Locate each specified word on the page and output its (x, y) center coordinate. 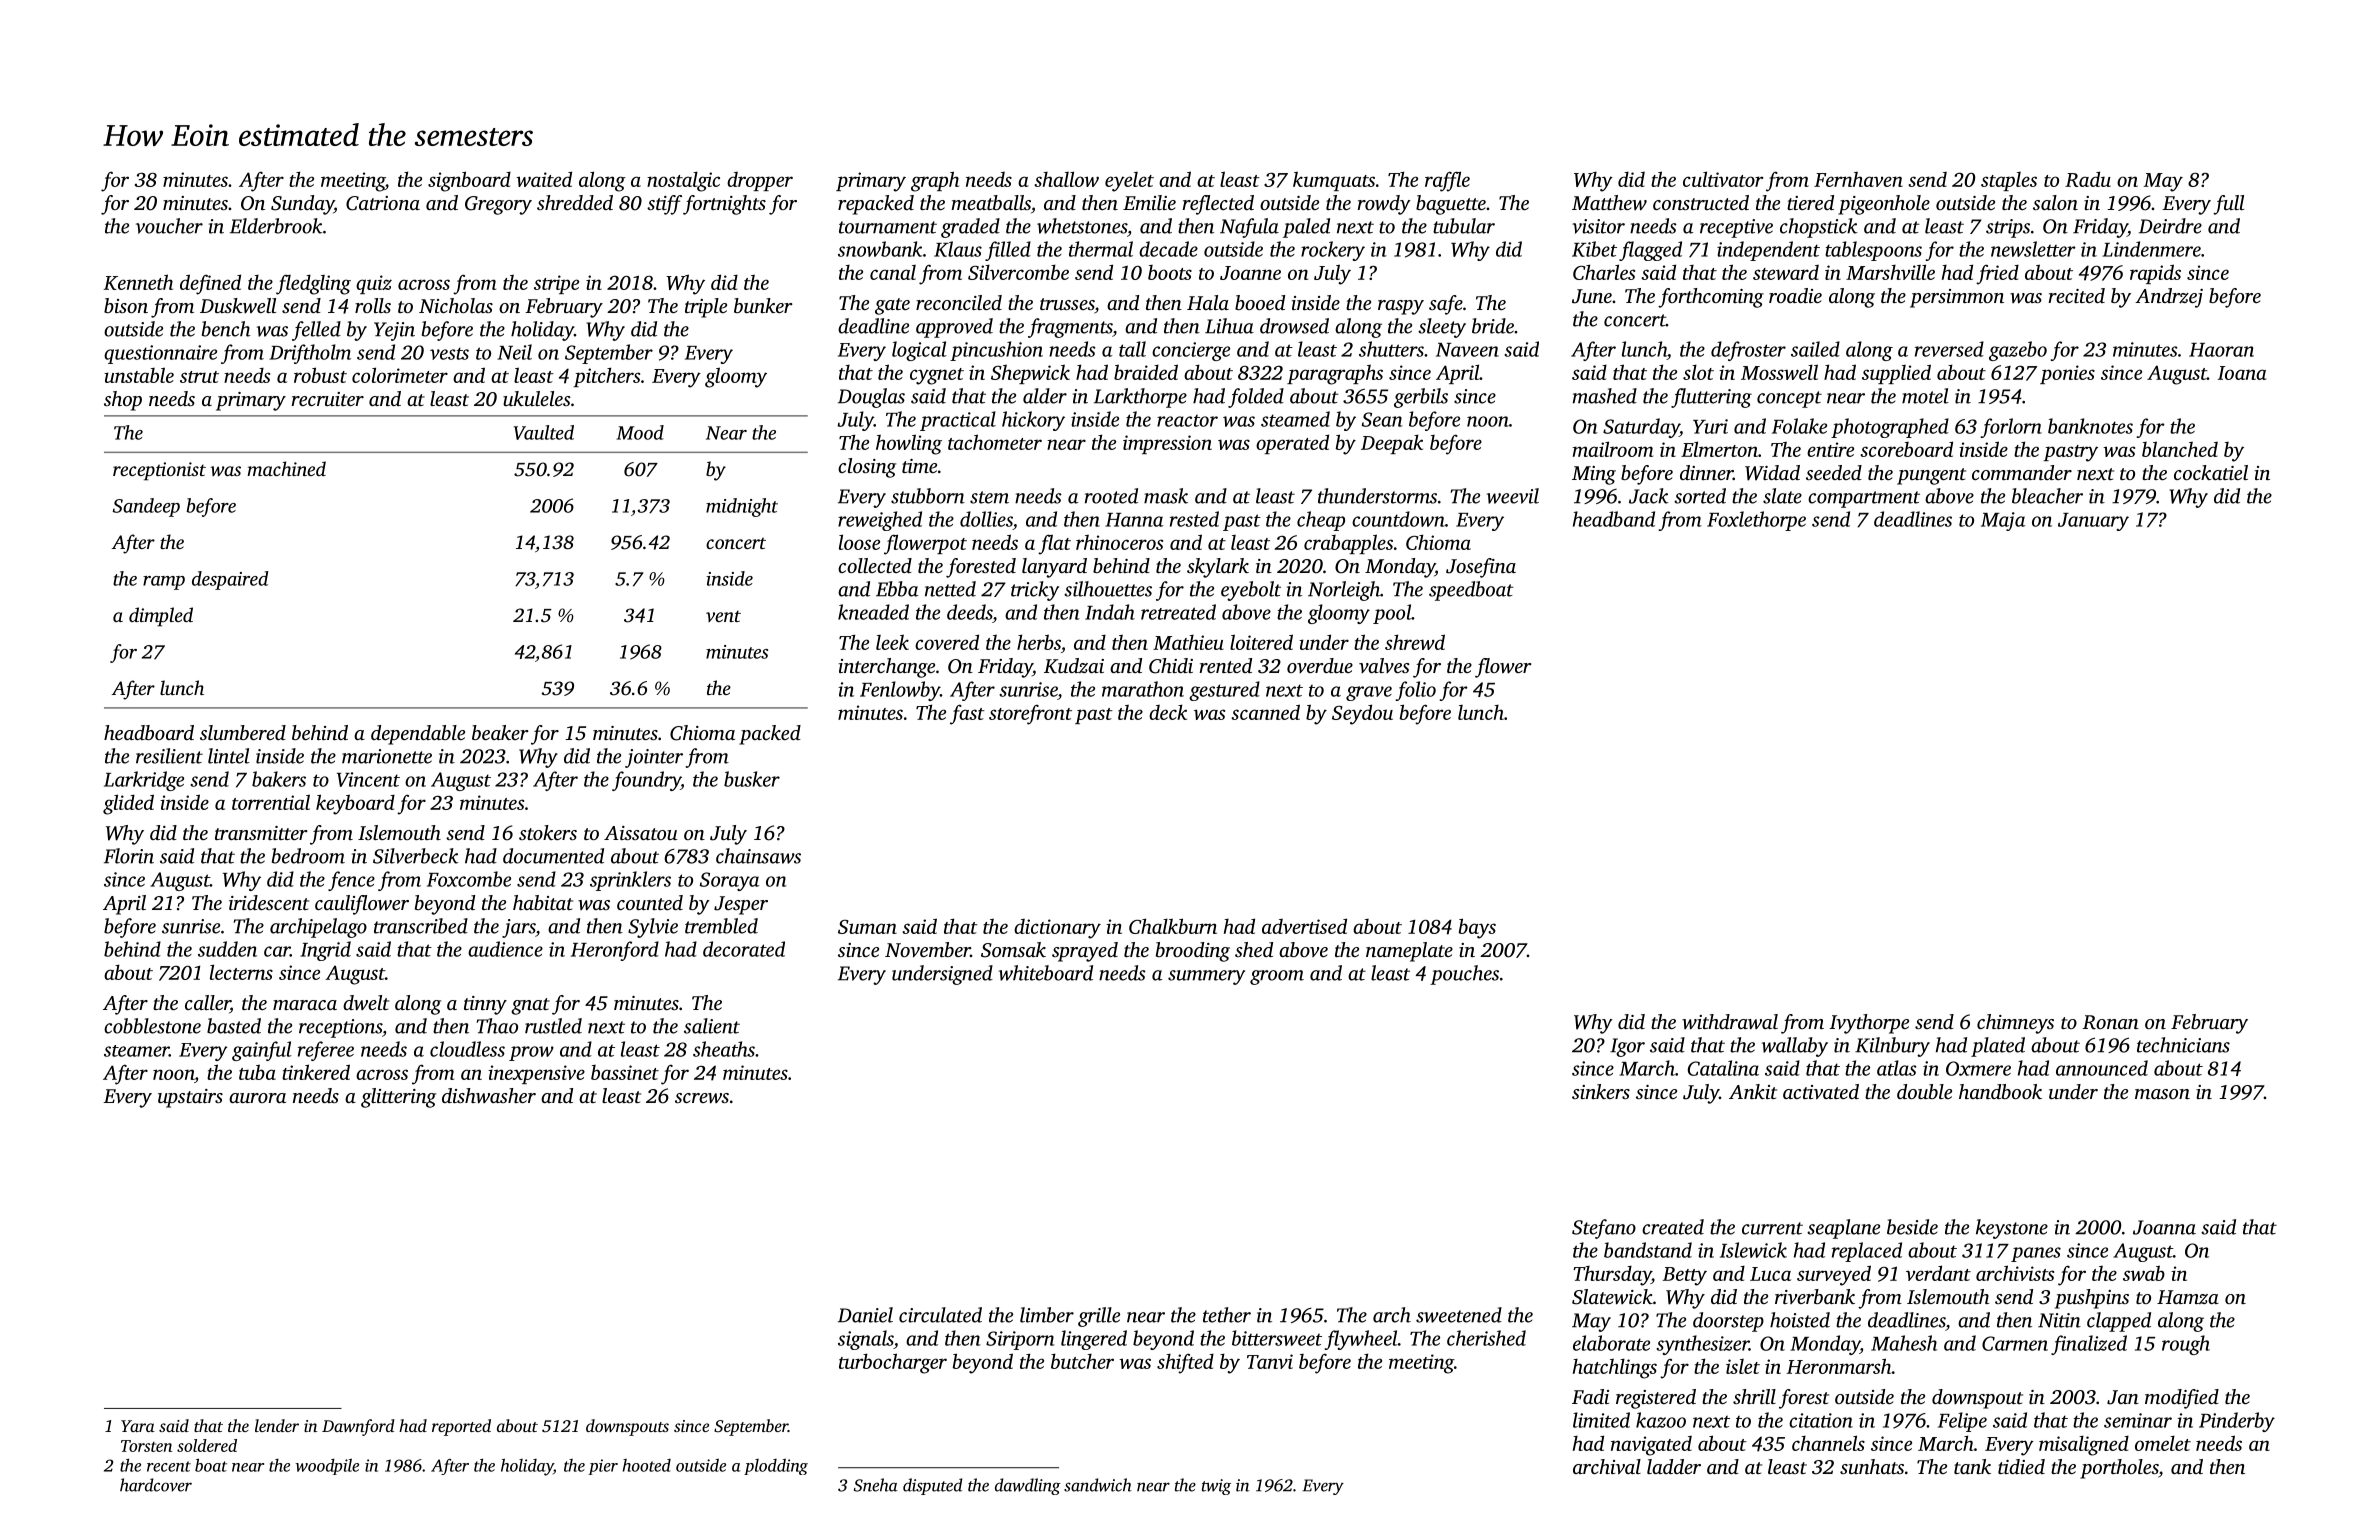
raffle (1447, 181)
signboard (469, 181)
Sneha (876, 1485)
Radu (2088, 179)
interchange (887, 668)
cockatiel (2211, 472)
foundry (646, 781)
